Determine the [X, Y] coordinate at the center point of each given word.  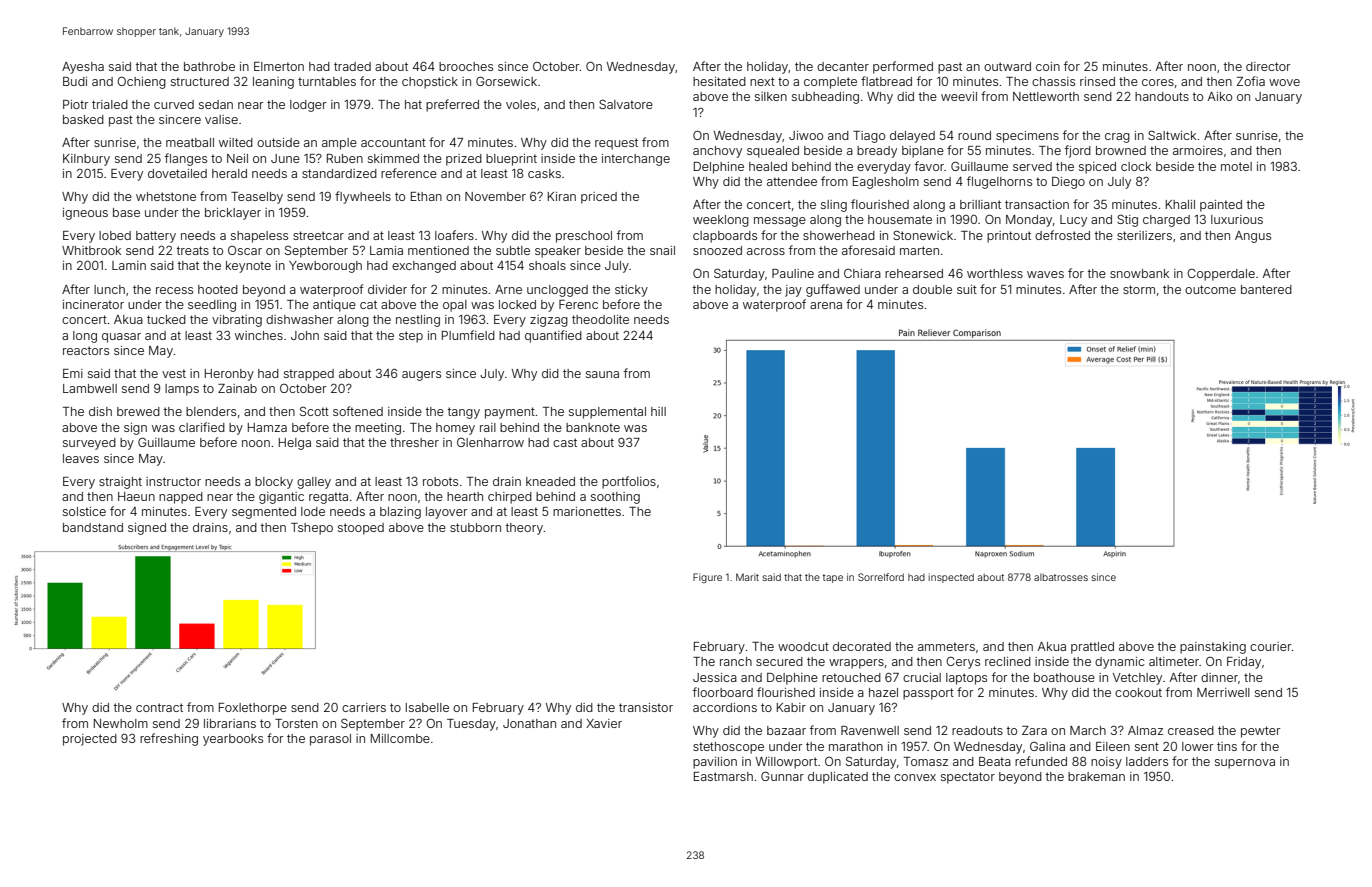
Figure [707, 578]
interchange [636, 160]
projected [90, 740]
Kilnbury [86, 160]
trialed [110, 104]
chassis [1053, 81]
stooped [361, 529]
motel [1236, 166]
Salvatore [626, 104]
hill [658, 411]
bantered [1266, 289]
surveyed [89, 444]
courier [1270, 646]
